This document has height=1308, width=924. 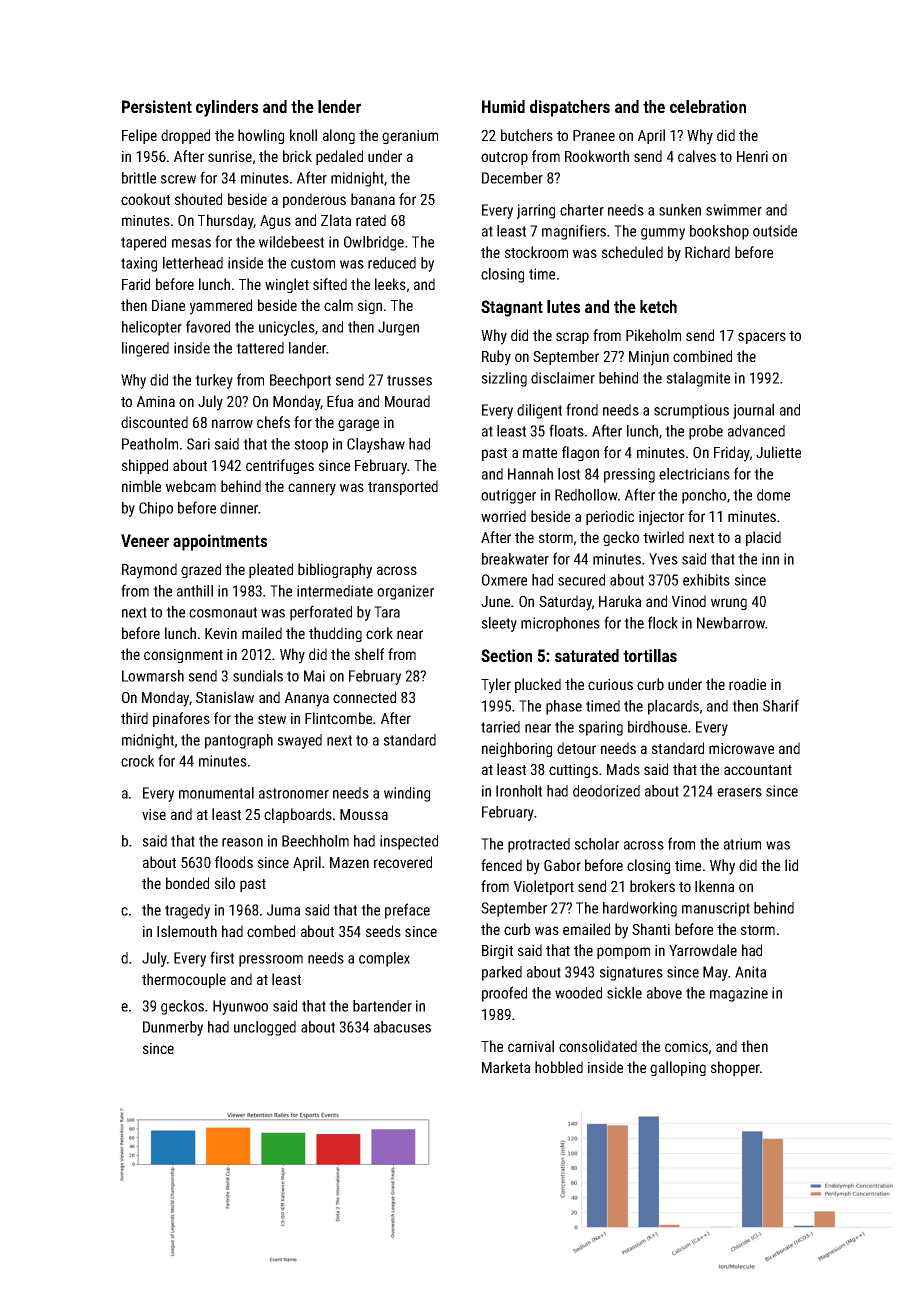 I want to click on Kevin, so click(x=221, y=633).
